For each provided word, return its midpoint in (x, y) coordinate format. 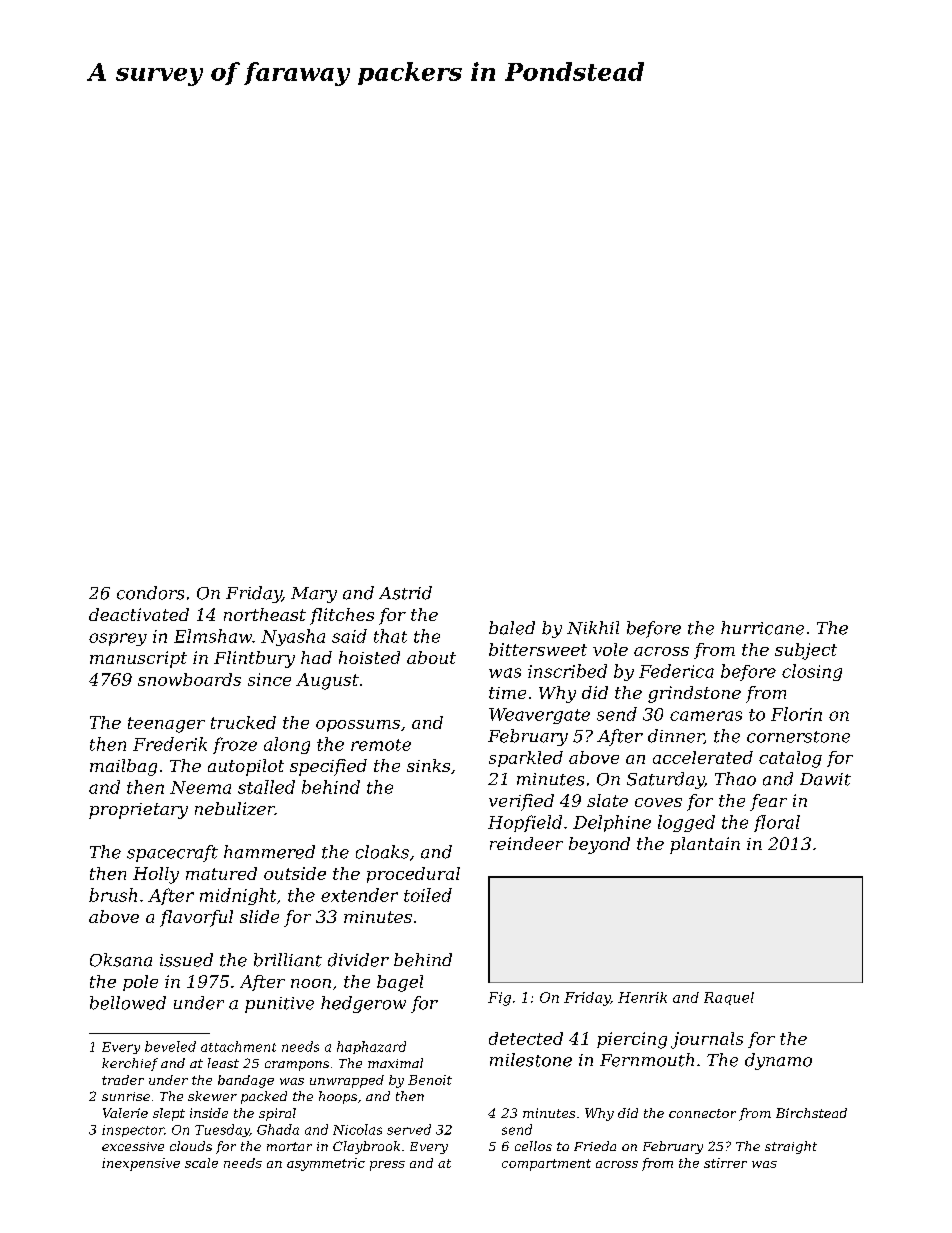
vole (610, 649)
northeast (265, 614)
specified (328, 767)
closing (812, 672)
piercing (632, 1040)
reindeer (526, 843)
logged (686, 823)
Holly (156, 875)
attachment (238, 1046)
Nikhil (593, 628)
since (269, 679)
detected (526, 1038)
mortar (289, 1146)
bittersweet (538, 649)
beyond (599, 845)
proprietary (138, 811)
